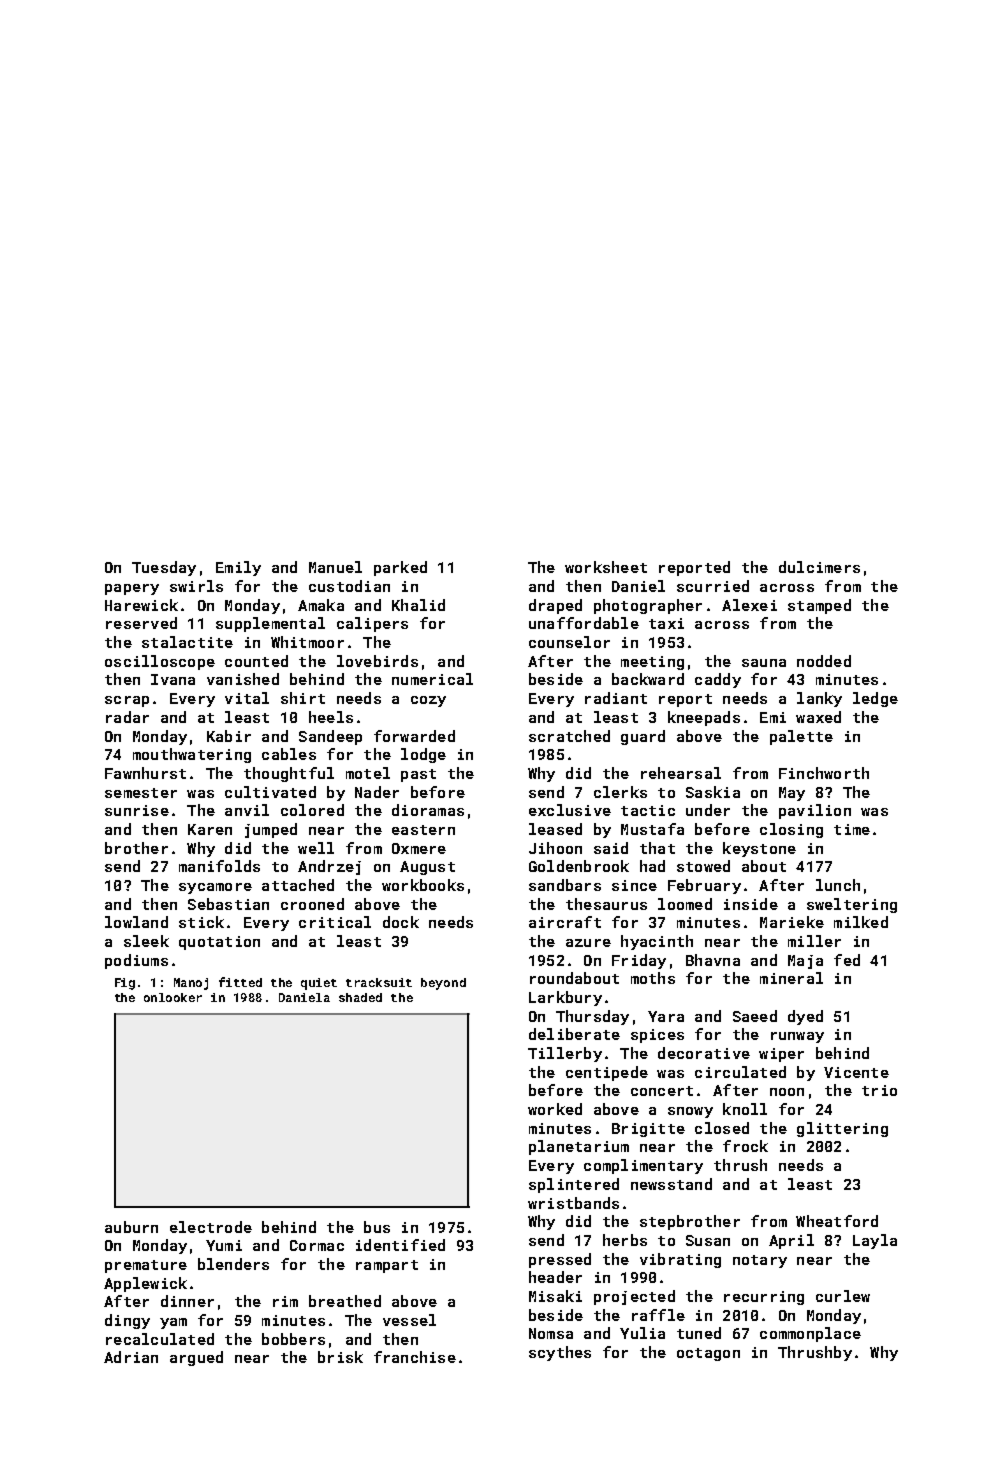 The width and height of the screenshot is (1007, 1459). What do you see at coordinates (192, 755) in the screenshot?
I see `mouthwatering` at bounding box center [192, 755].
